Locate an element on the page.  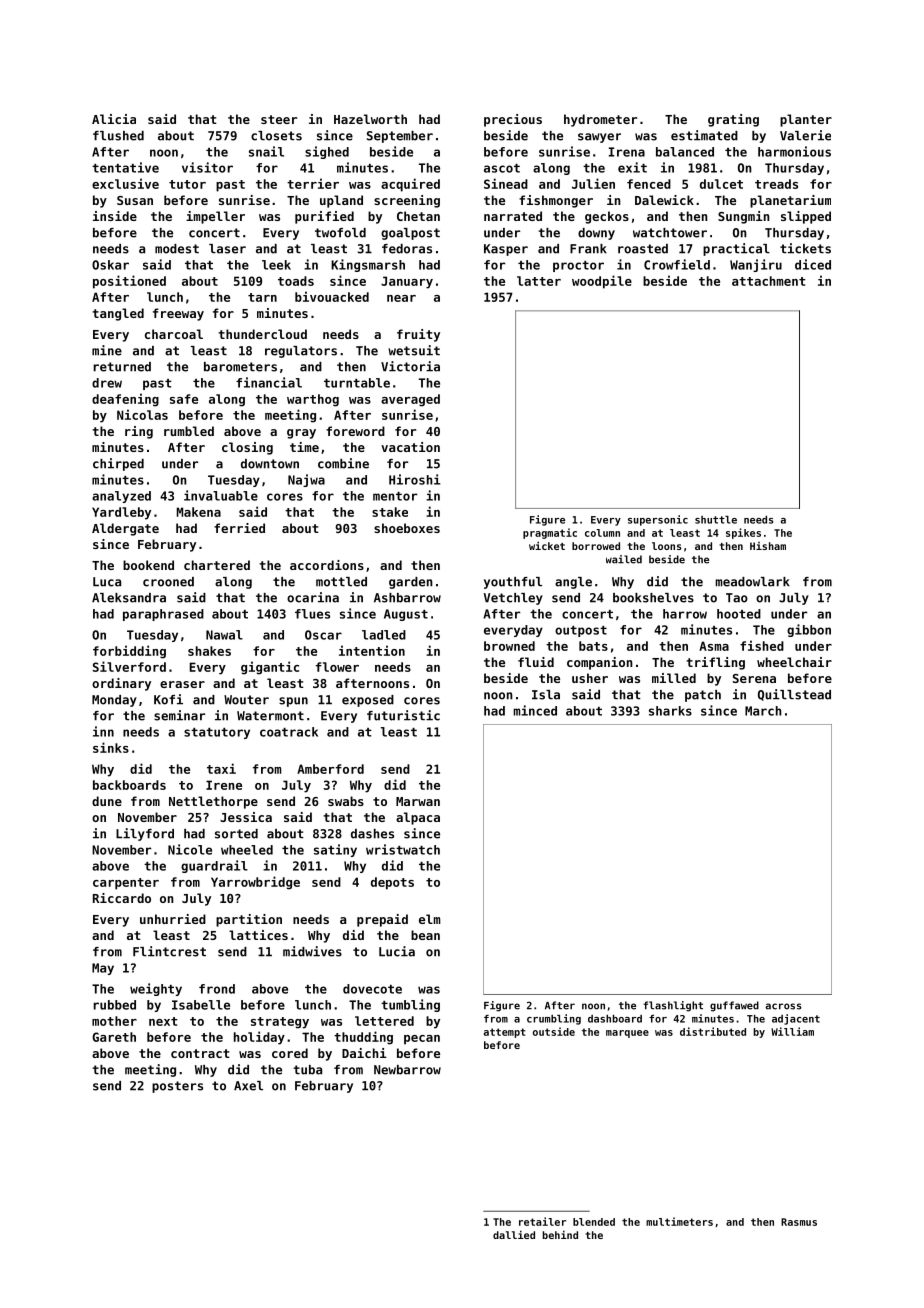
posters is located at coordinates (177, 1087).
